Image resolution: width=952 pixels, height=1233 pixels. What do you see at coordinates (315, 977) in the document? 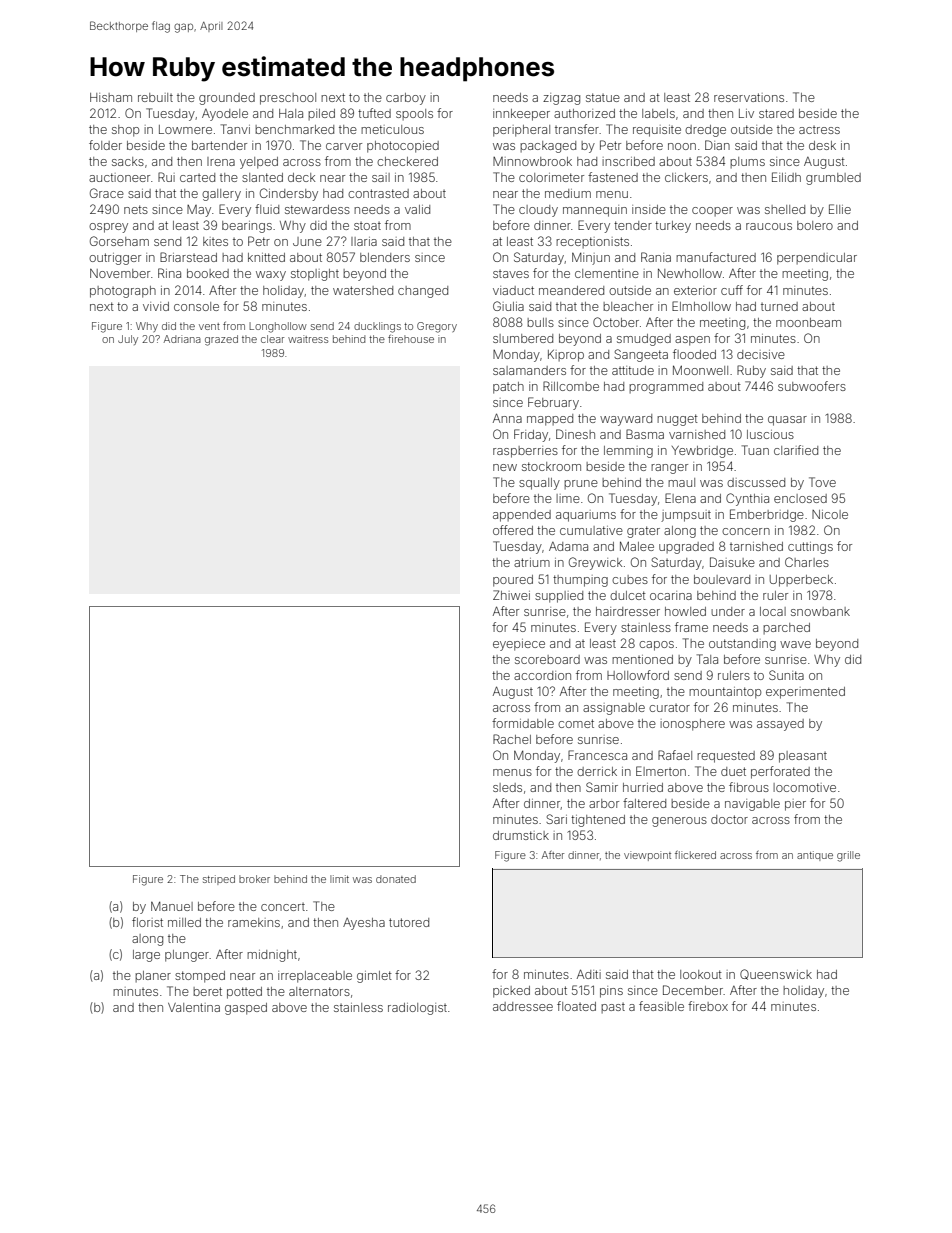
I see `irreplaceable` at bounding box center [315, 977].
